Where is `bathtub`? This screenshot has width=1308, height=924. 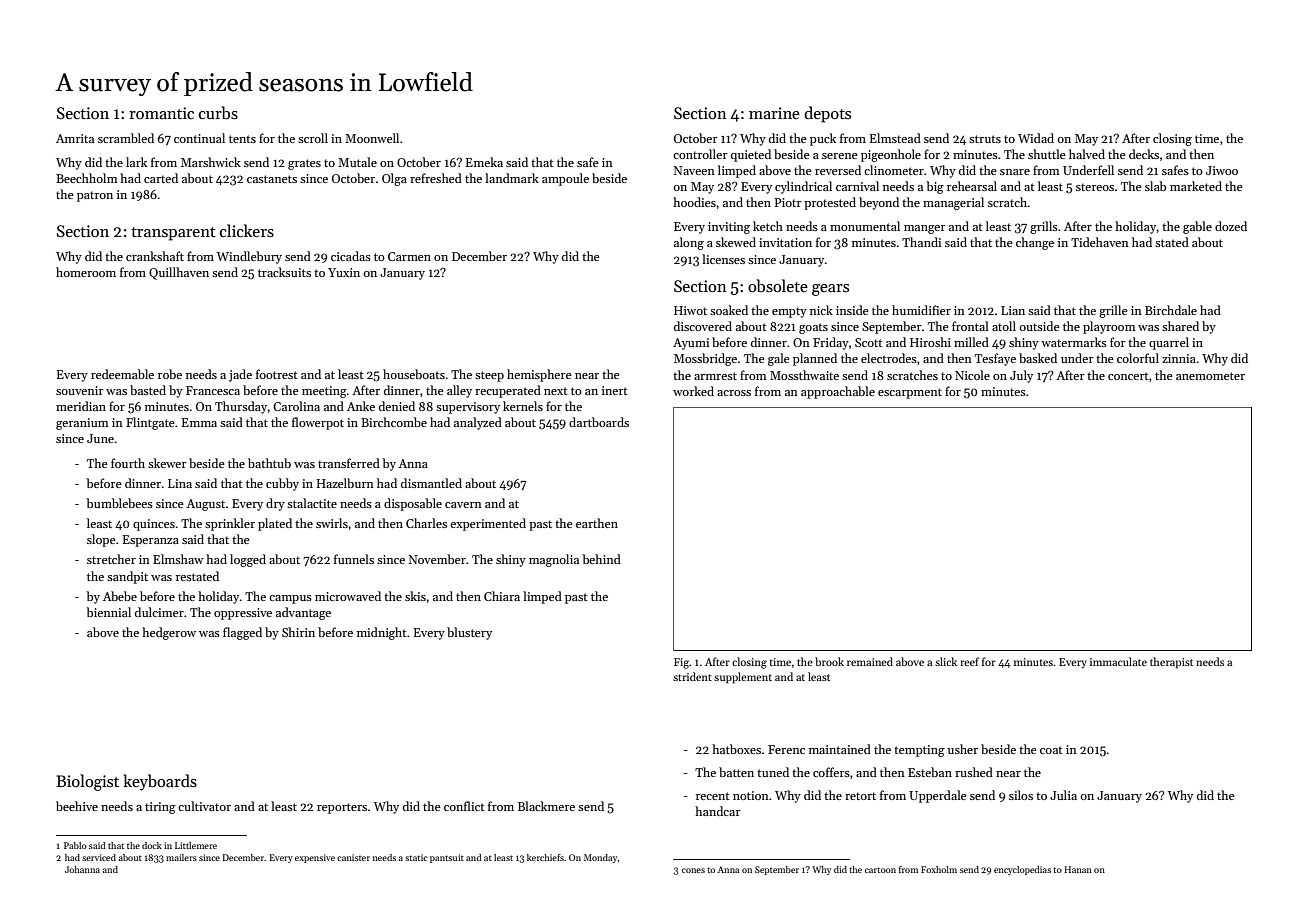
bathtub is located at coordinates (269, 463).
